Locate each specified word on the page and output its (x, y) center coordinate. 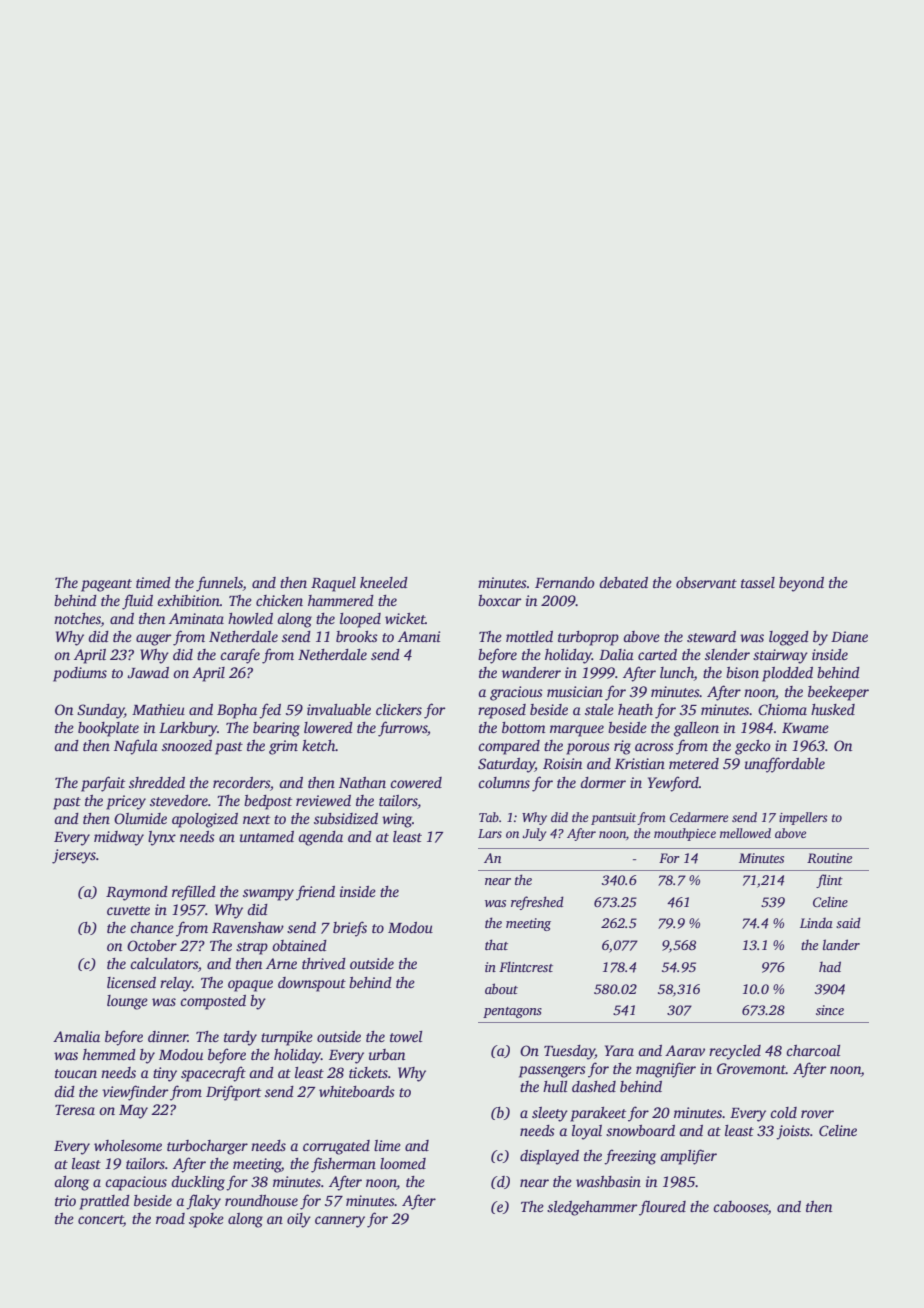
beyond (801, 584)
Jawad (148, 673)
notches (77, 620)
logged (789, 638)
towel (406, 1036)
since (830, 1010)
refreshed (537, 903)
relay (176, 984)
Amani (419, 636)
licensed (131, 982)
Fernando (565, 582)
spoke (206, 1220)
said (848, 922)
